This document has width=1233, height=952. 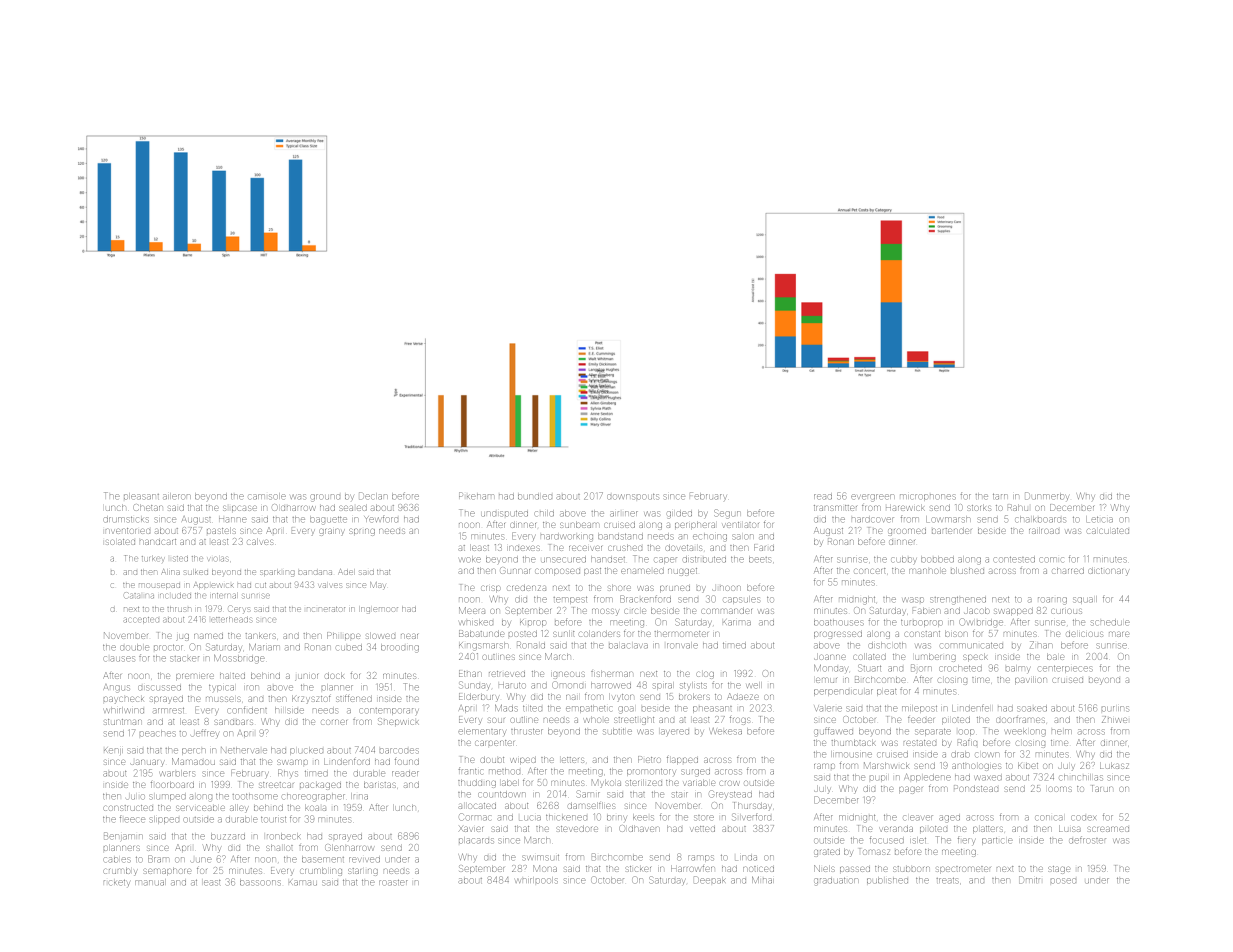 I want to click on pleasant, so click(x=141, y=497).
